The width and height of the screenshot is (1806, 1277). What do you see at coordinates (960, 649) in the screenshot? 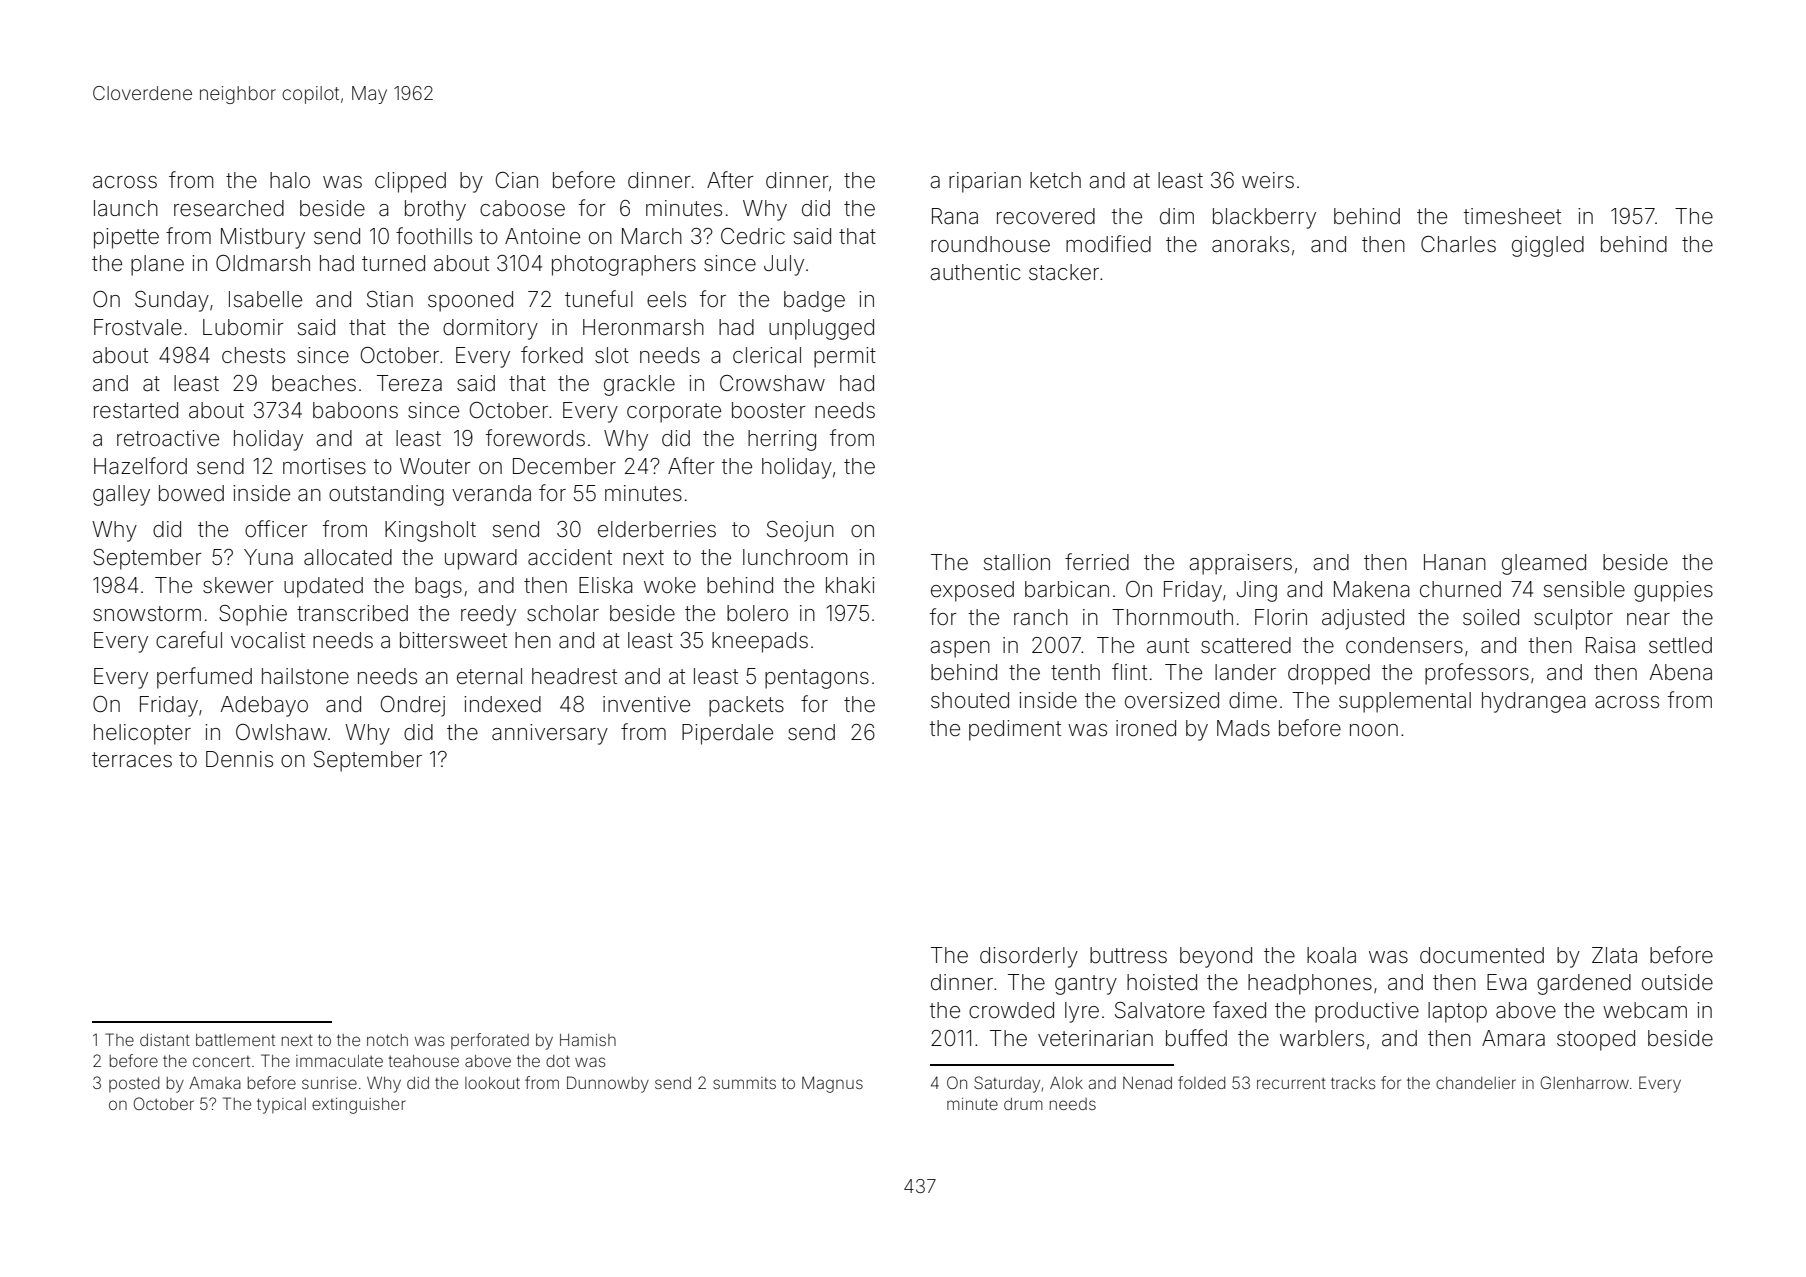
I see `aspen` at bounding box center [960, 649].
